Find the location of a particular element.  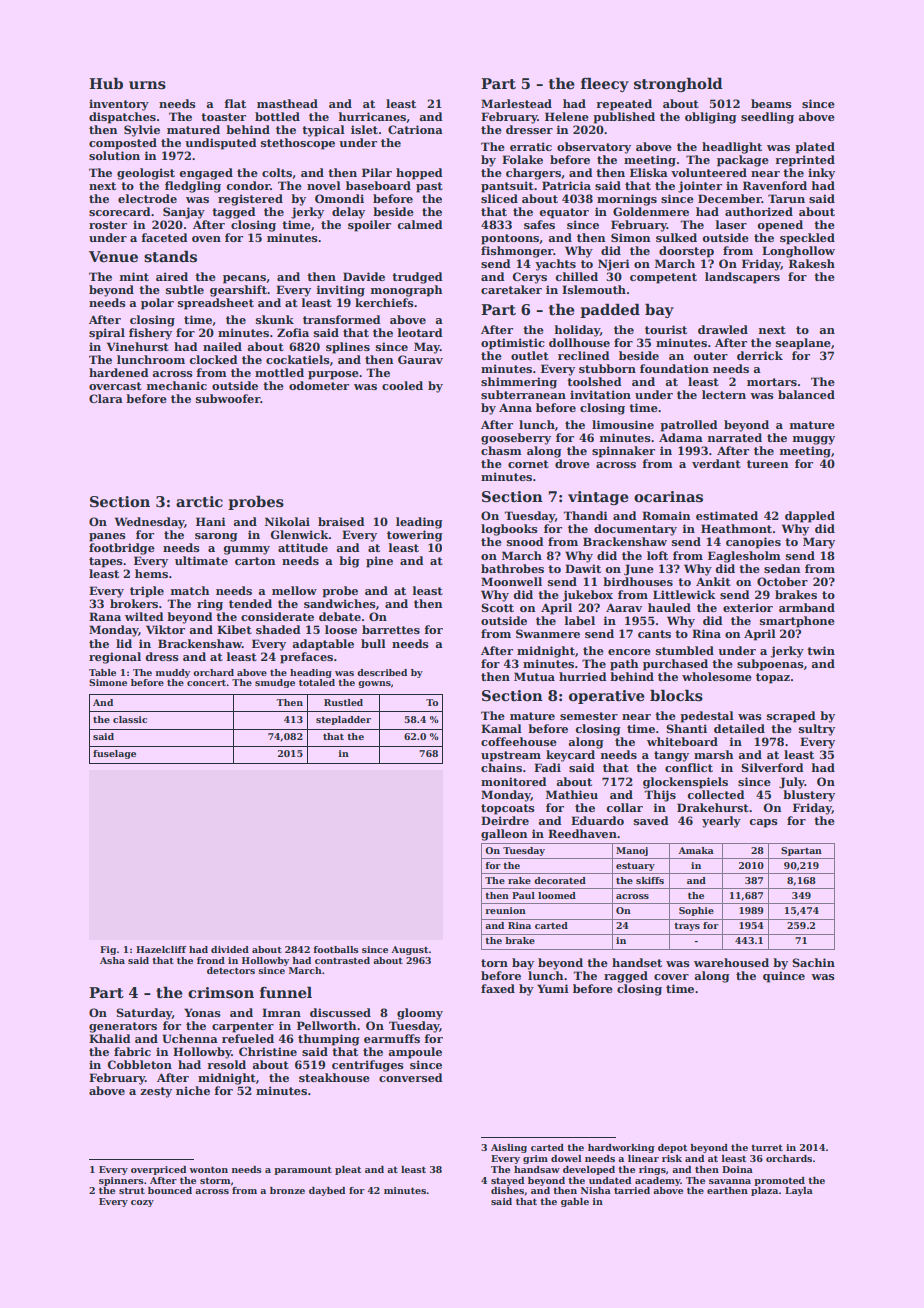

masthead is located at coordinates (287, 103).
